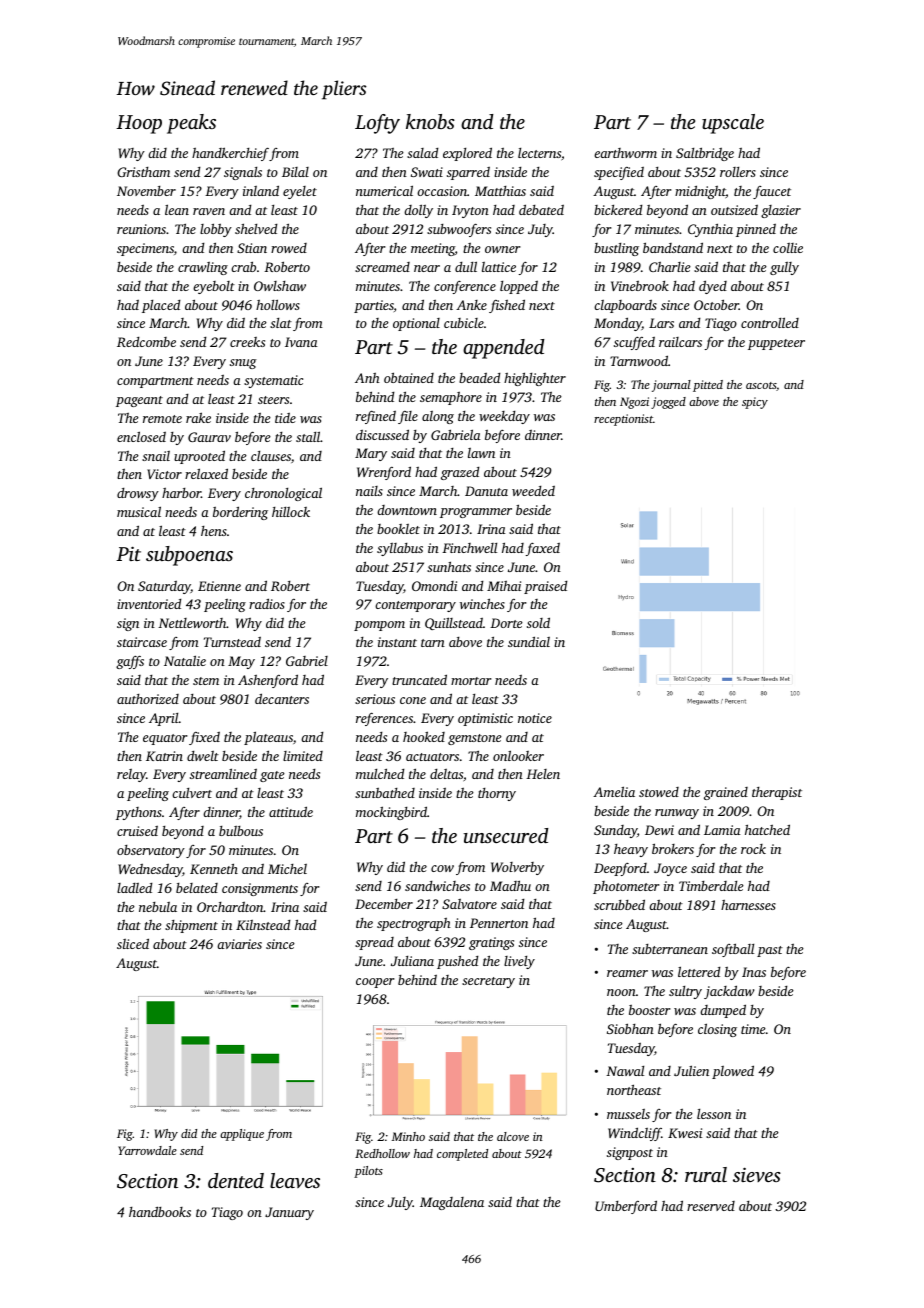  What do you see at coordinates (382, 267) in the screenshot?
I see `screamed` at bounding box center [382, 267].
